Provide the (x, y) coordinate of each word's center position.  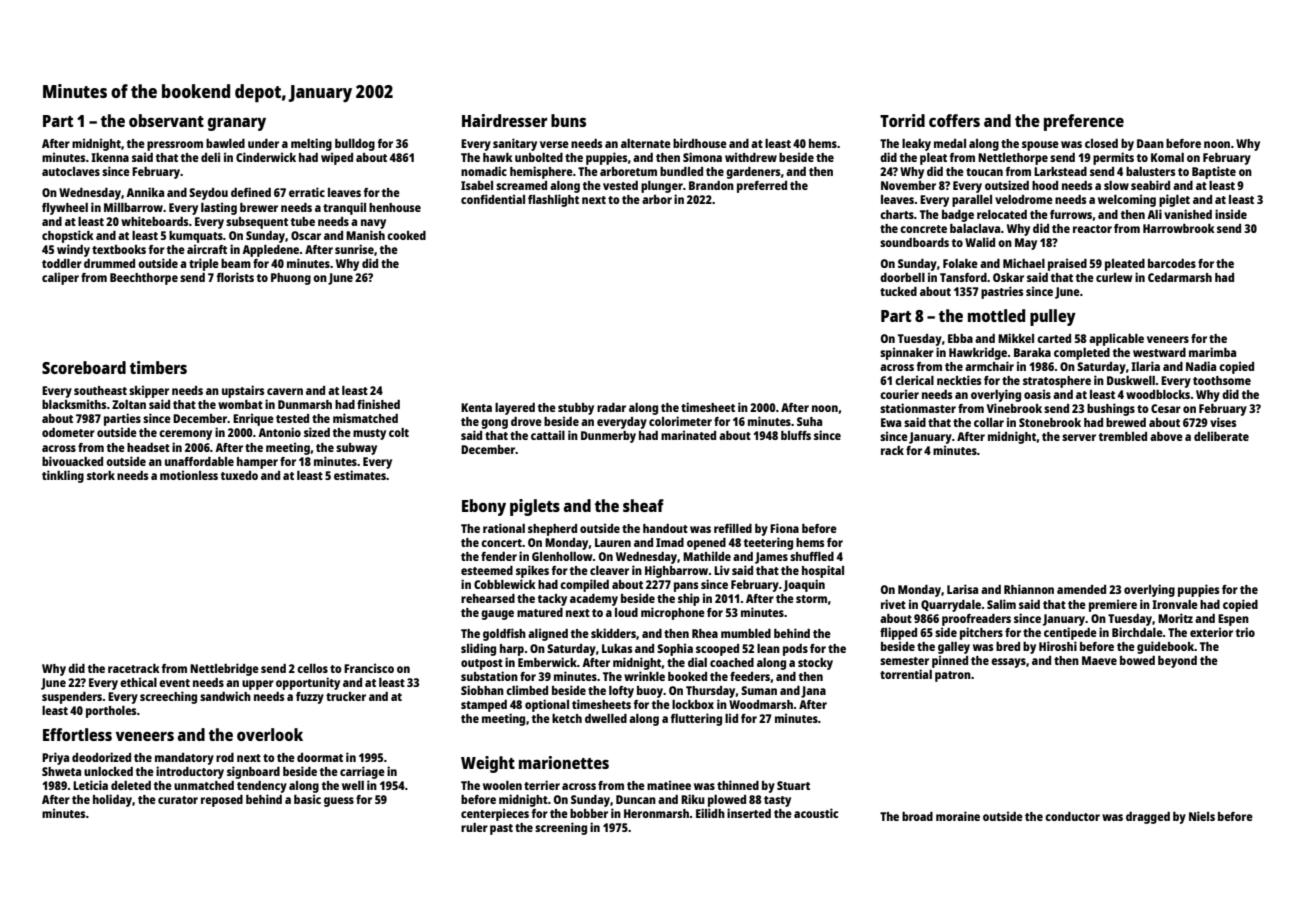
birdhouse (700, 143)
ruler (474, 827)
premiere (1113, 605)
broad (917, 816)
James (771, 558)
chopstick (68, 236)
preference (1084, 122)
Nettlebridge (224, 669)
